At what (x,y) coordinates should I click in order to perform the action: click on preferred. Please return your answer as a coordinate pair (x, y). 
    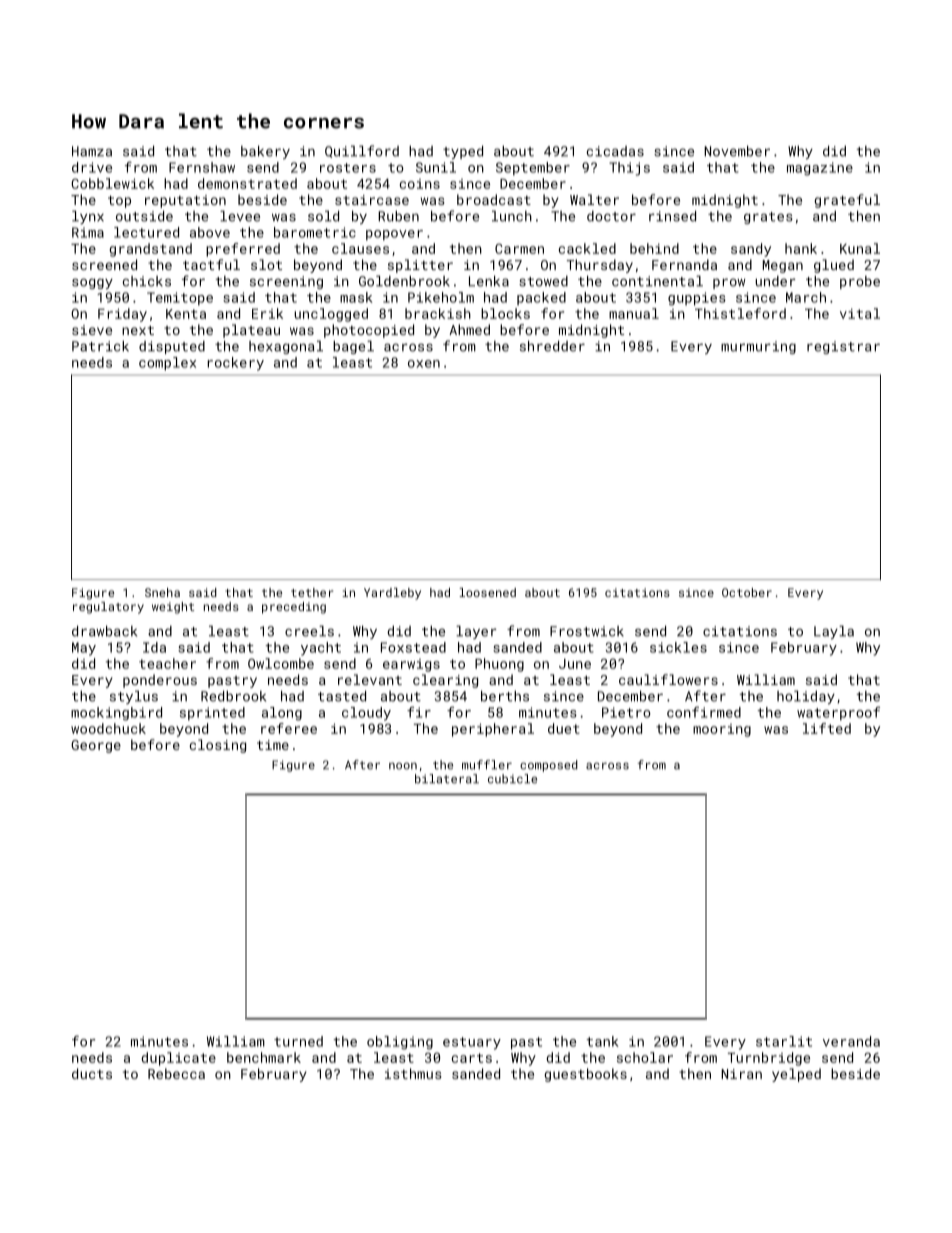
    Looking at the image, I should click on (243, 250).
